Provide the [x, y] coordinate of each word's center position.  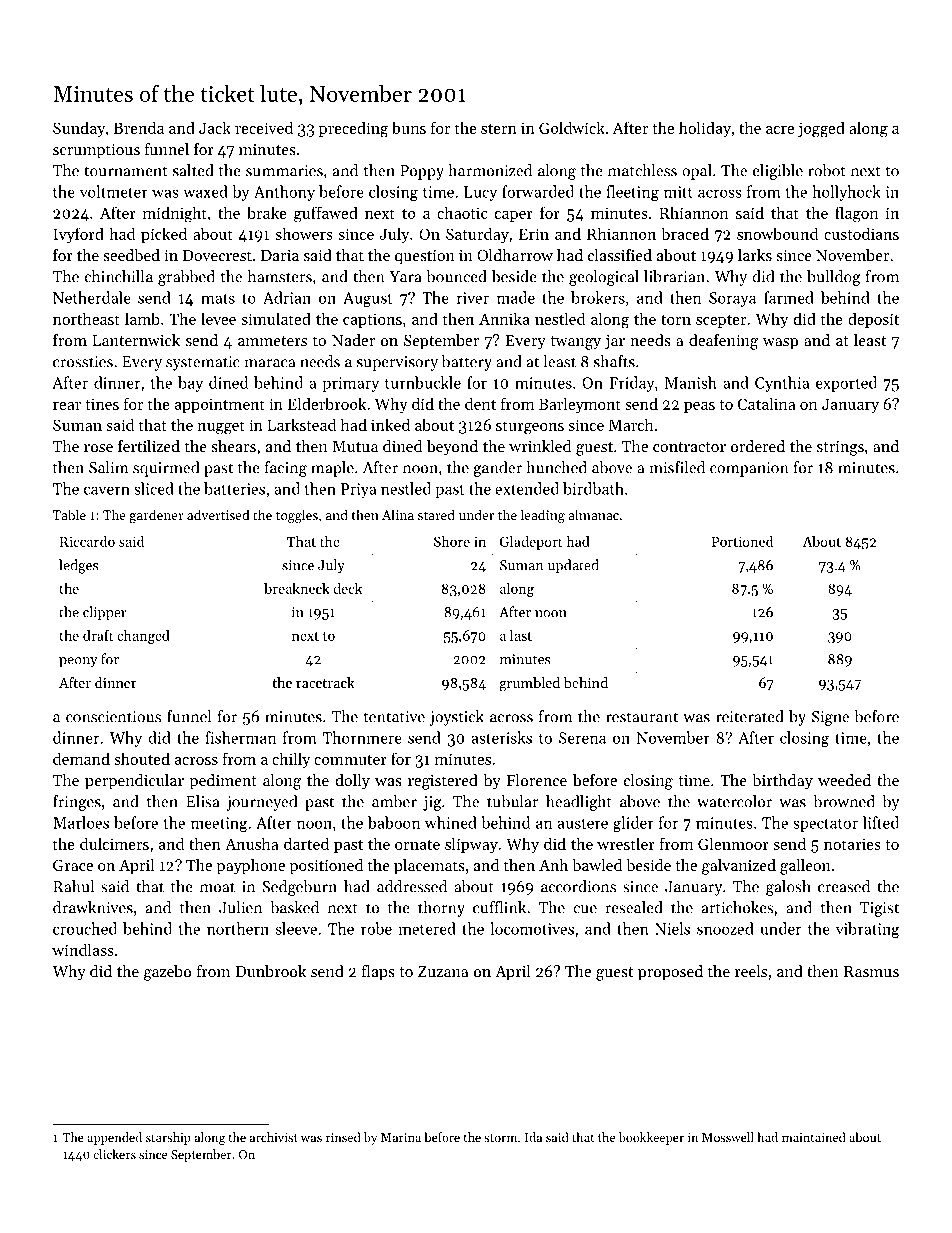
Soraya [732, 299]
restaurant [642, 717]
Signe [830, 718]
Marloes [81, 822]
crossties [83, 362]
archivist [274, 1137]
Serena [582, 738]
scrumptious [96, 151]
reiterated [750, 716]
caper [514, 216]
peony [78, 662]
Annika [504, 318]
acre [780, 130]
